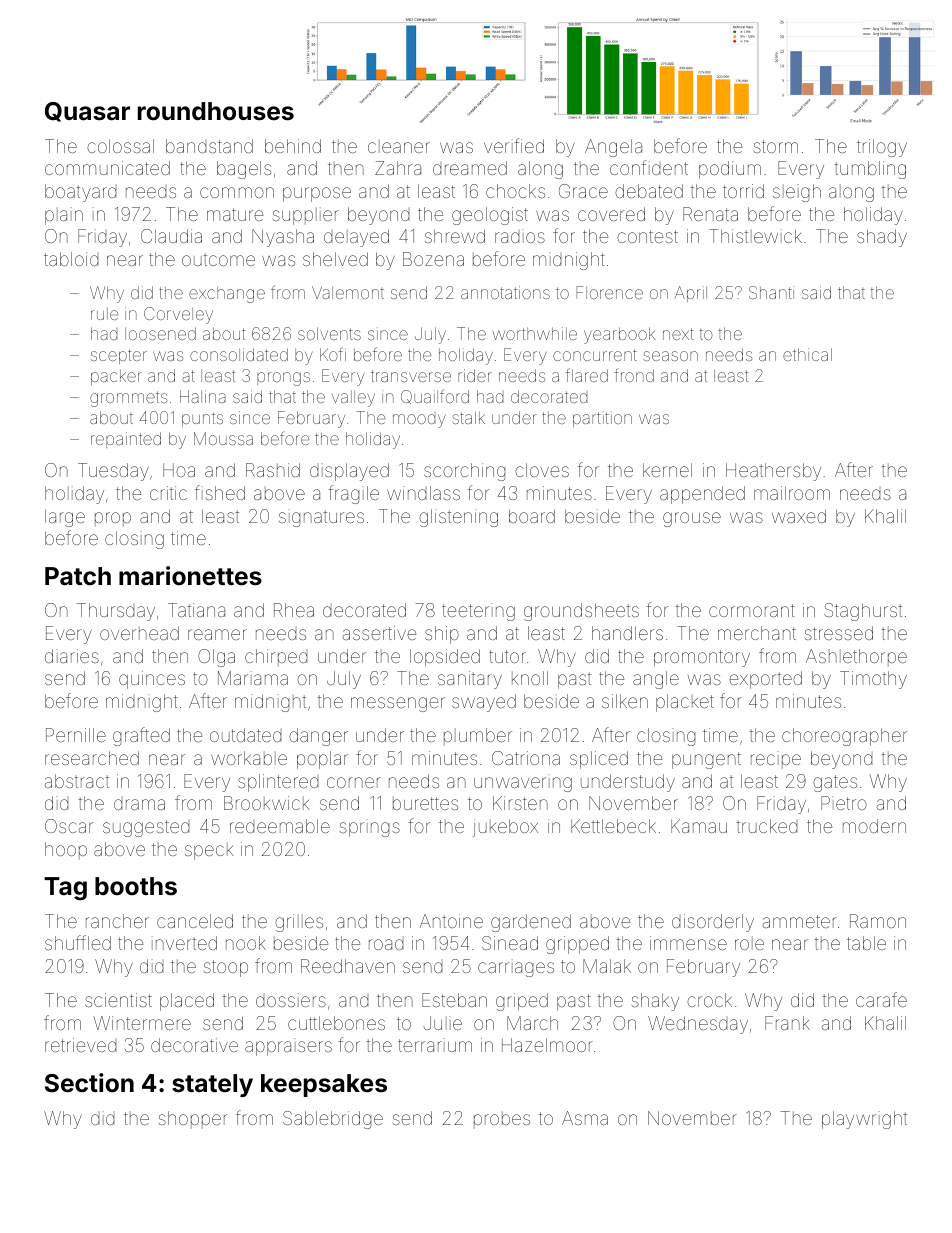 The width and height of the document is (952, 1233). What do you see at coordinates (807, 354) in the document?
I see `ethical` at bounding box center [807, 354].
